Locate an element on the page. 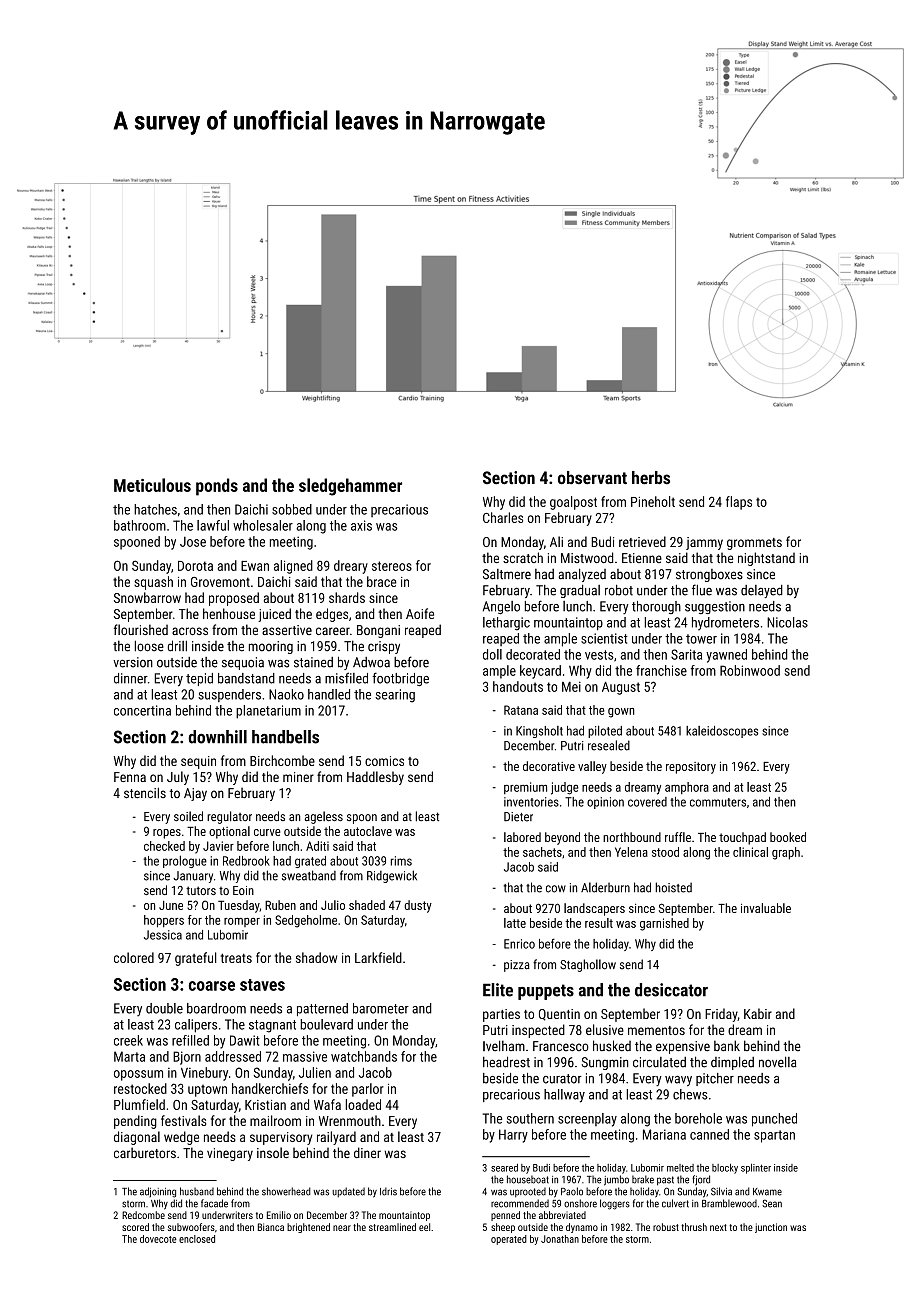 The image size is (924, 1308). dusty is located at coordinates (418, 906).
